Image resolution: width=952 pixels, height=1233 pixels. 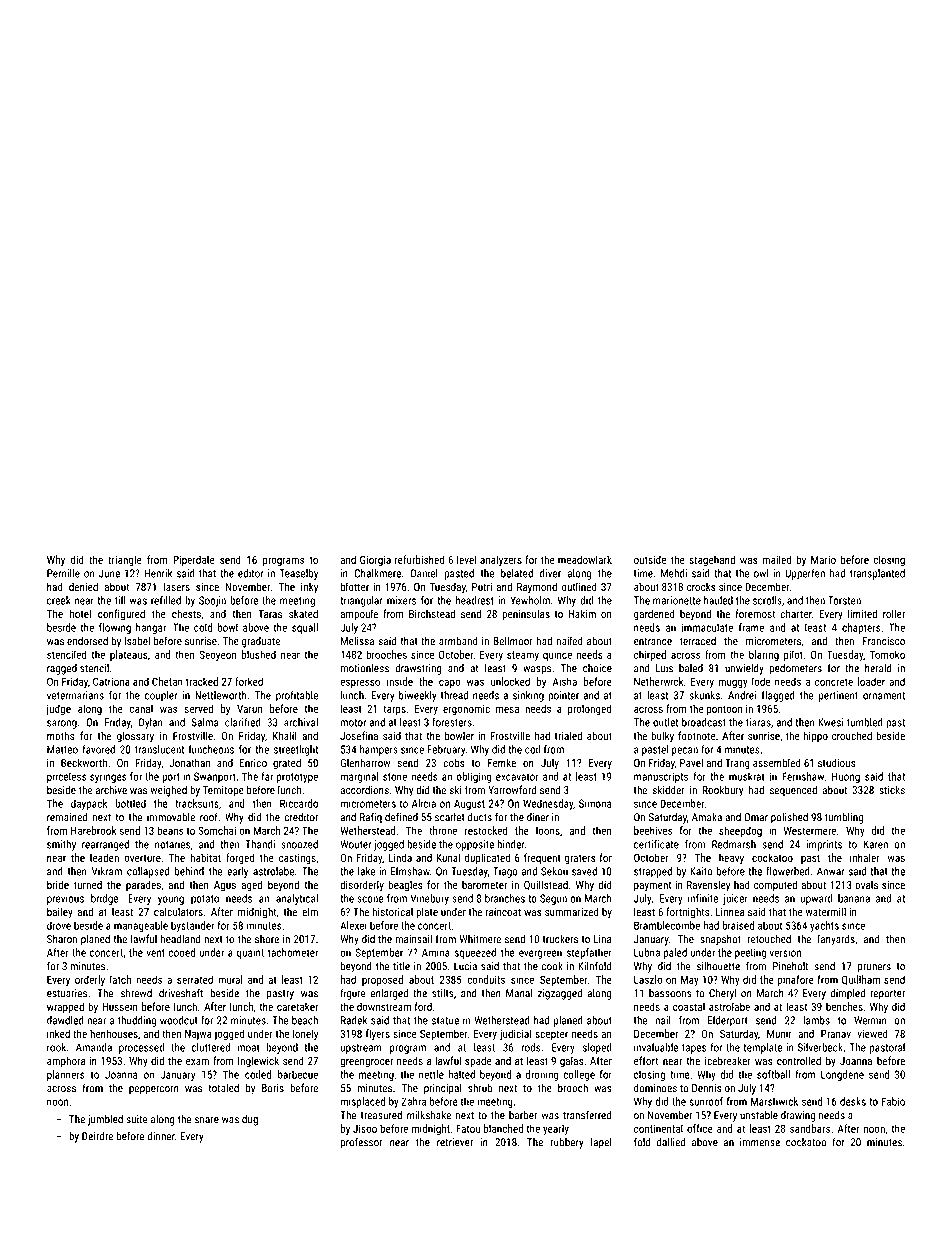 What do you see at coordinates (151, 628) in the image?
I see `hangar` at bounding box center [151, 628].
